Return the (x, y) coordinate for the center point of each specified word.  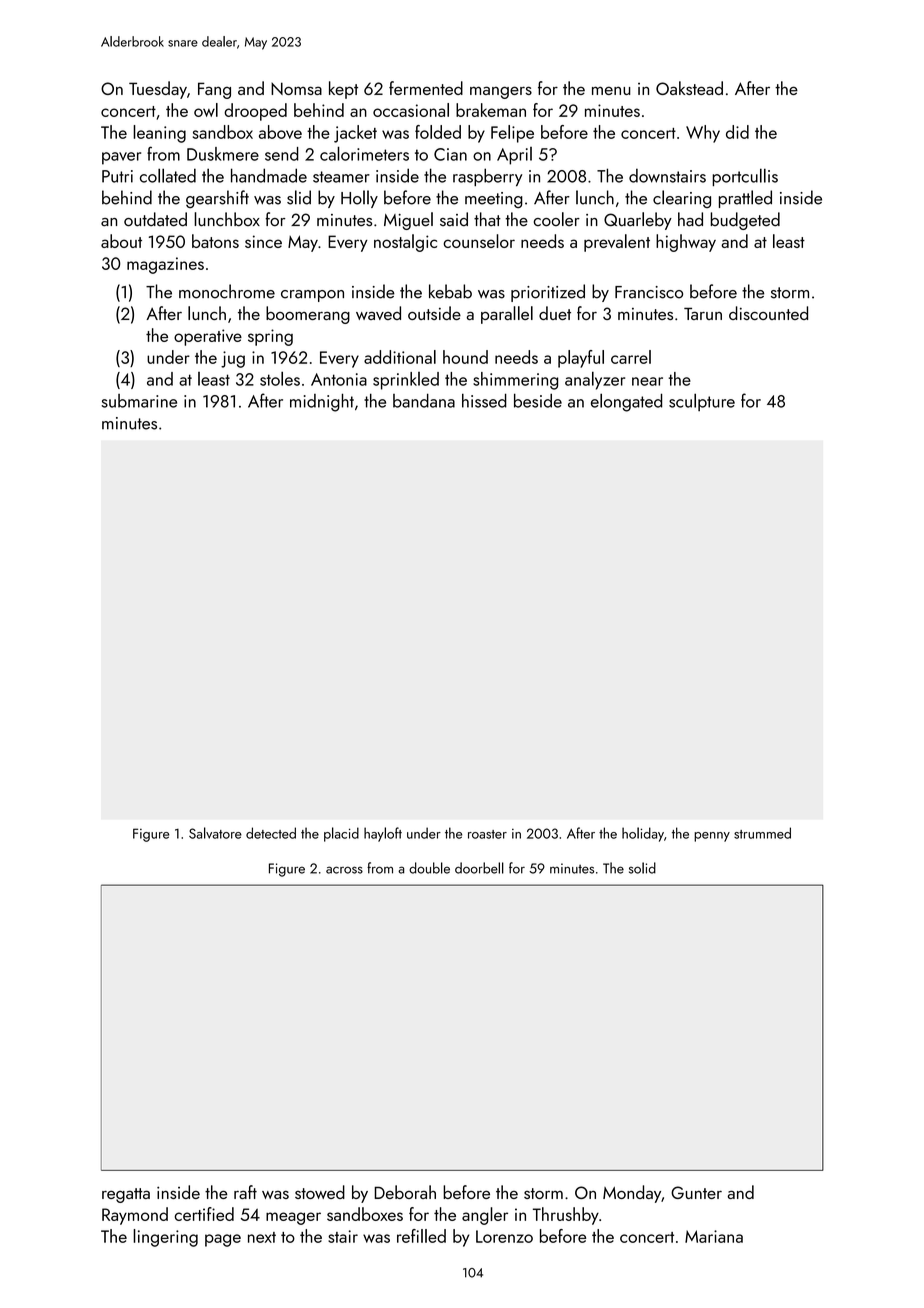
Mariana (714, 1236)
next (262, 1237)
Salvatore (215, 833)
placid (341, 834)
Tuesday (158, 90)
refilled (421, 1236)
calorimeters (364, 153)
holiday (643, 834)
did (737, 132)
